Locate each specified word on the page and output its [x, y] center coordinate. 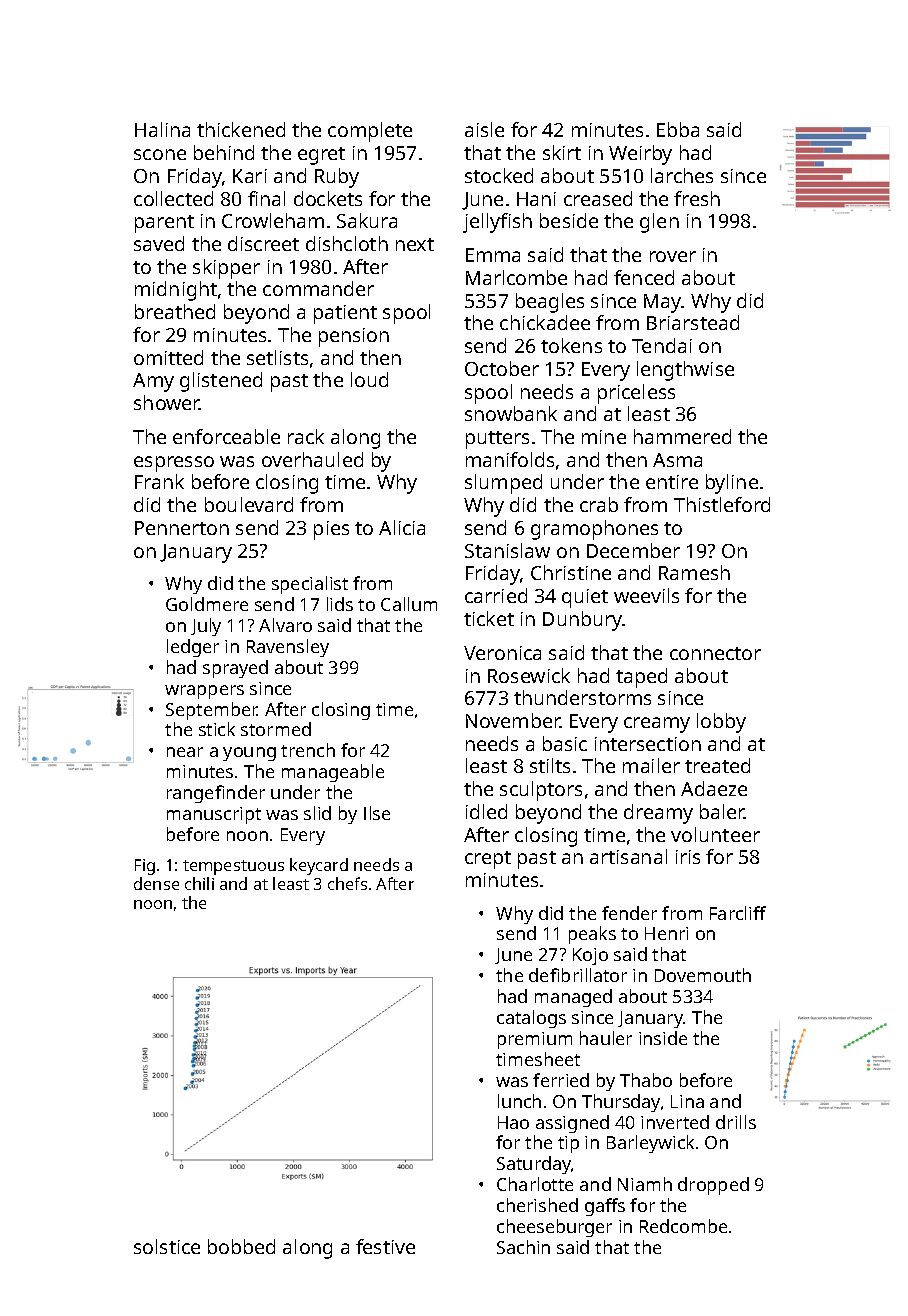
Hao [513, 1122]
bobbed [241, 1246]
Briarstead [693, 322]
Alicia [402, 527]
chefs [347, 883]
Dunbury [583, 621]
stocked [499, 175]
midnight [176, 291]
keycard [319, 866]
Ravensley [288, 648]
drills [736, 1122]
